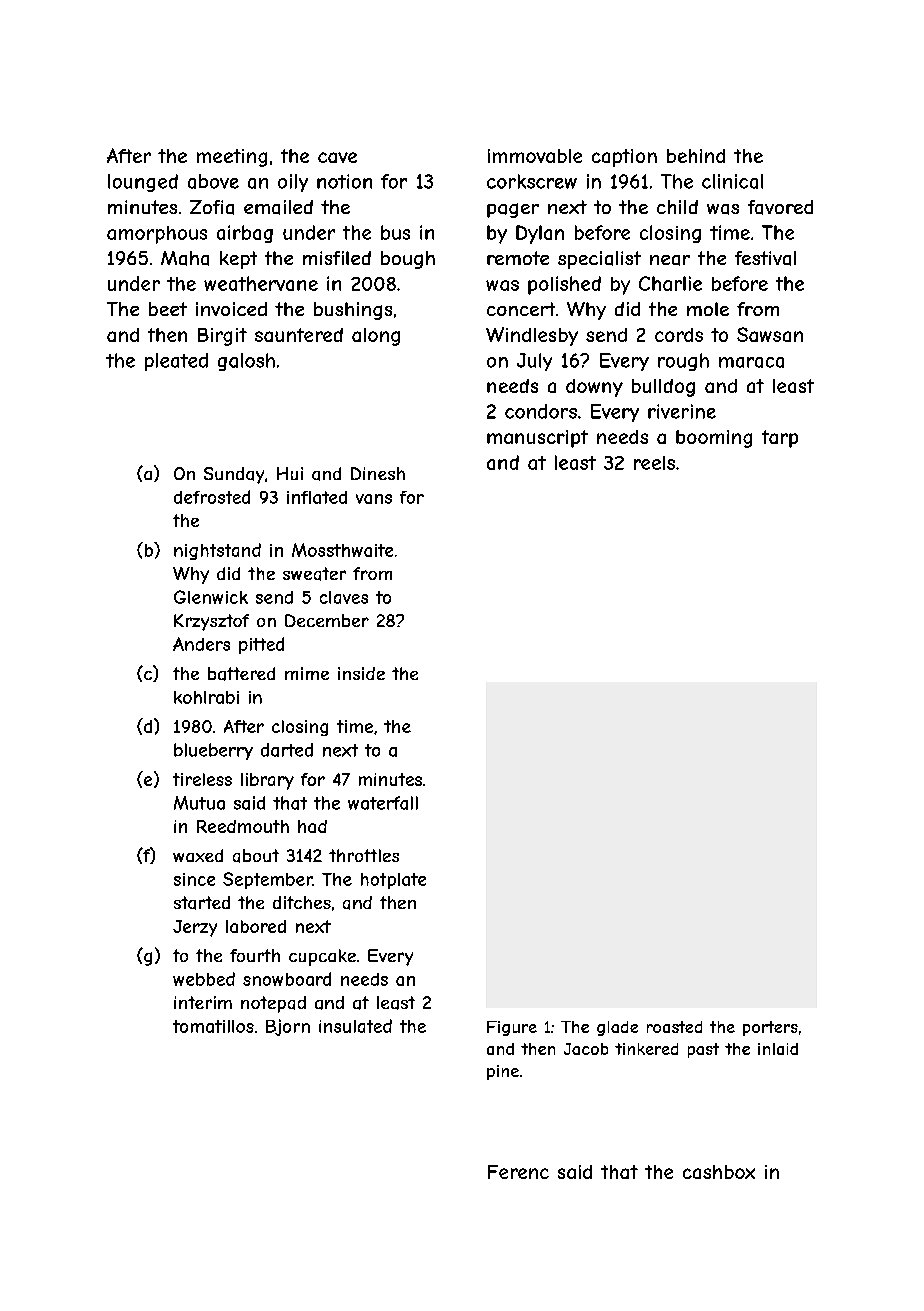 This screenshot has width=924, height=1311. I want to click on festival, so click(765, 258).
